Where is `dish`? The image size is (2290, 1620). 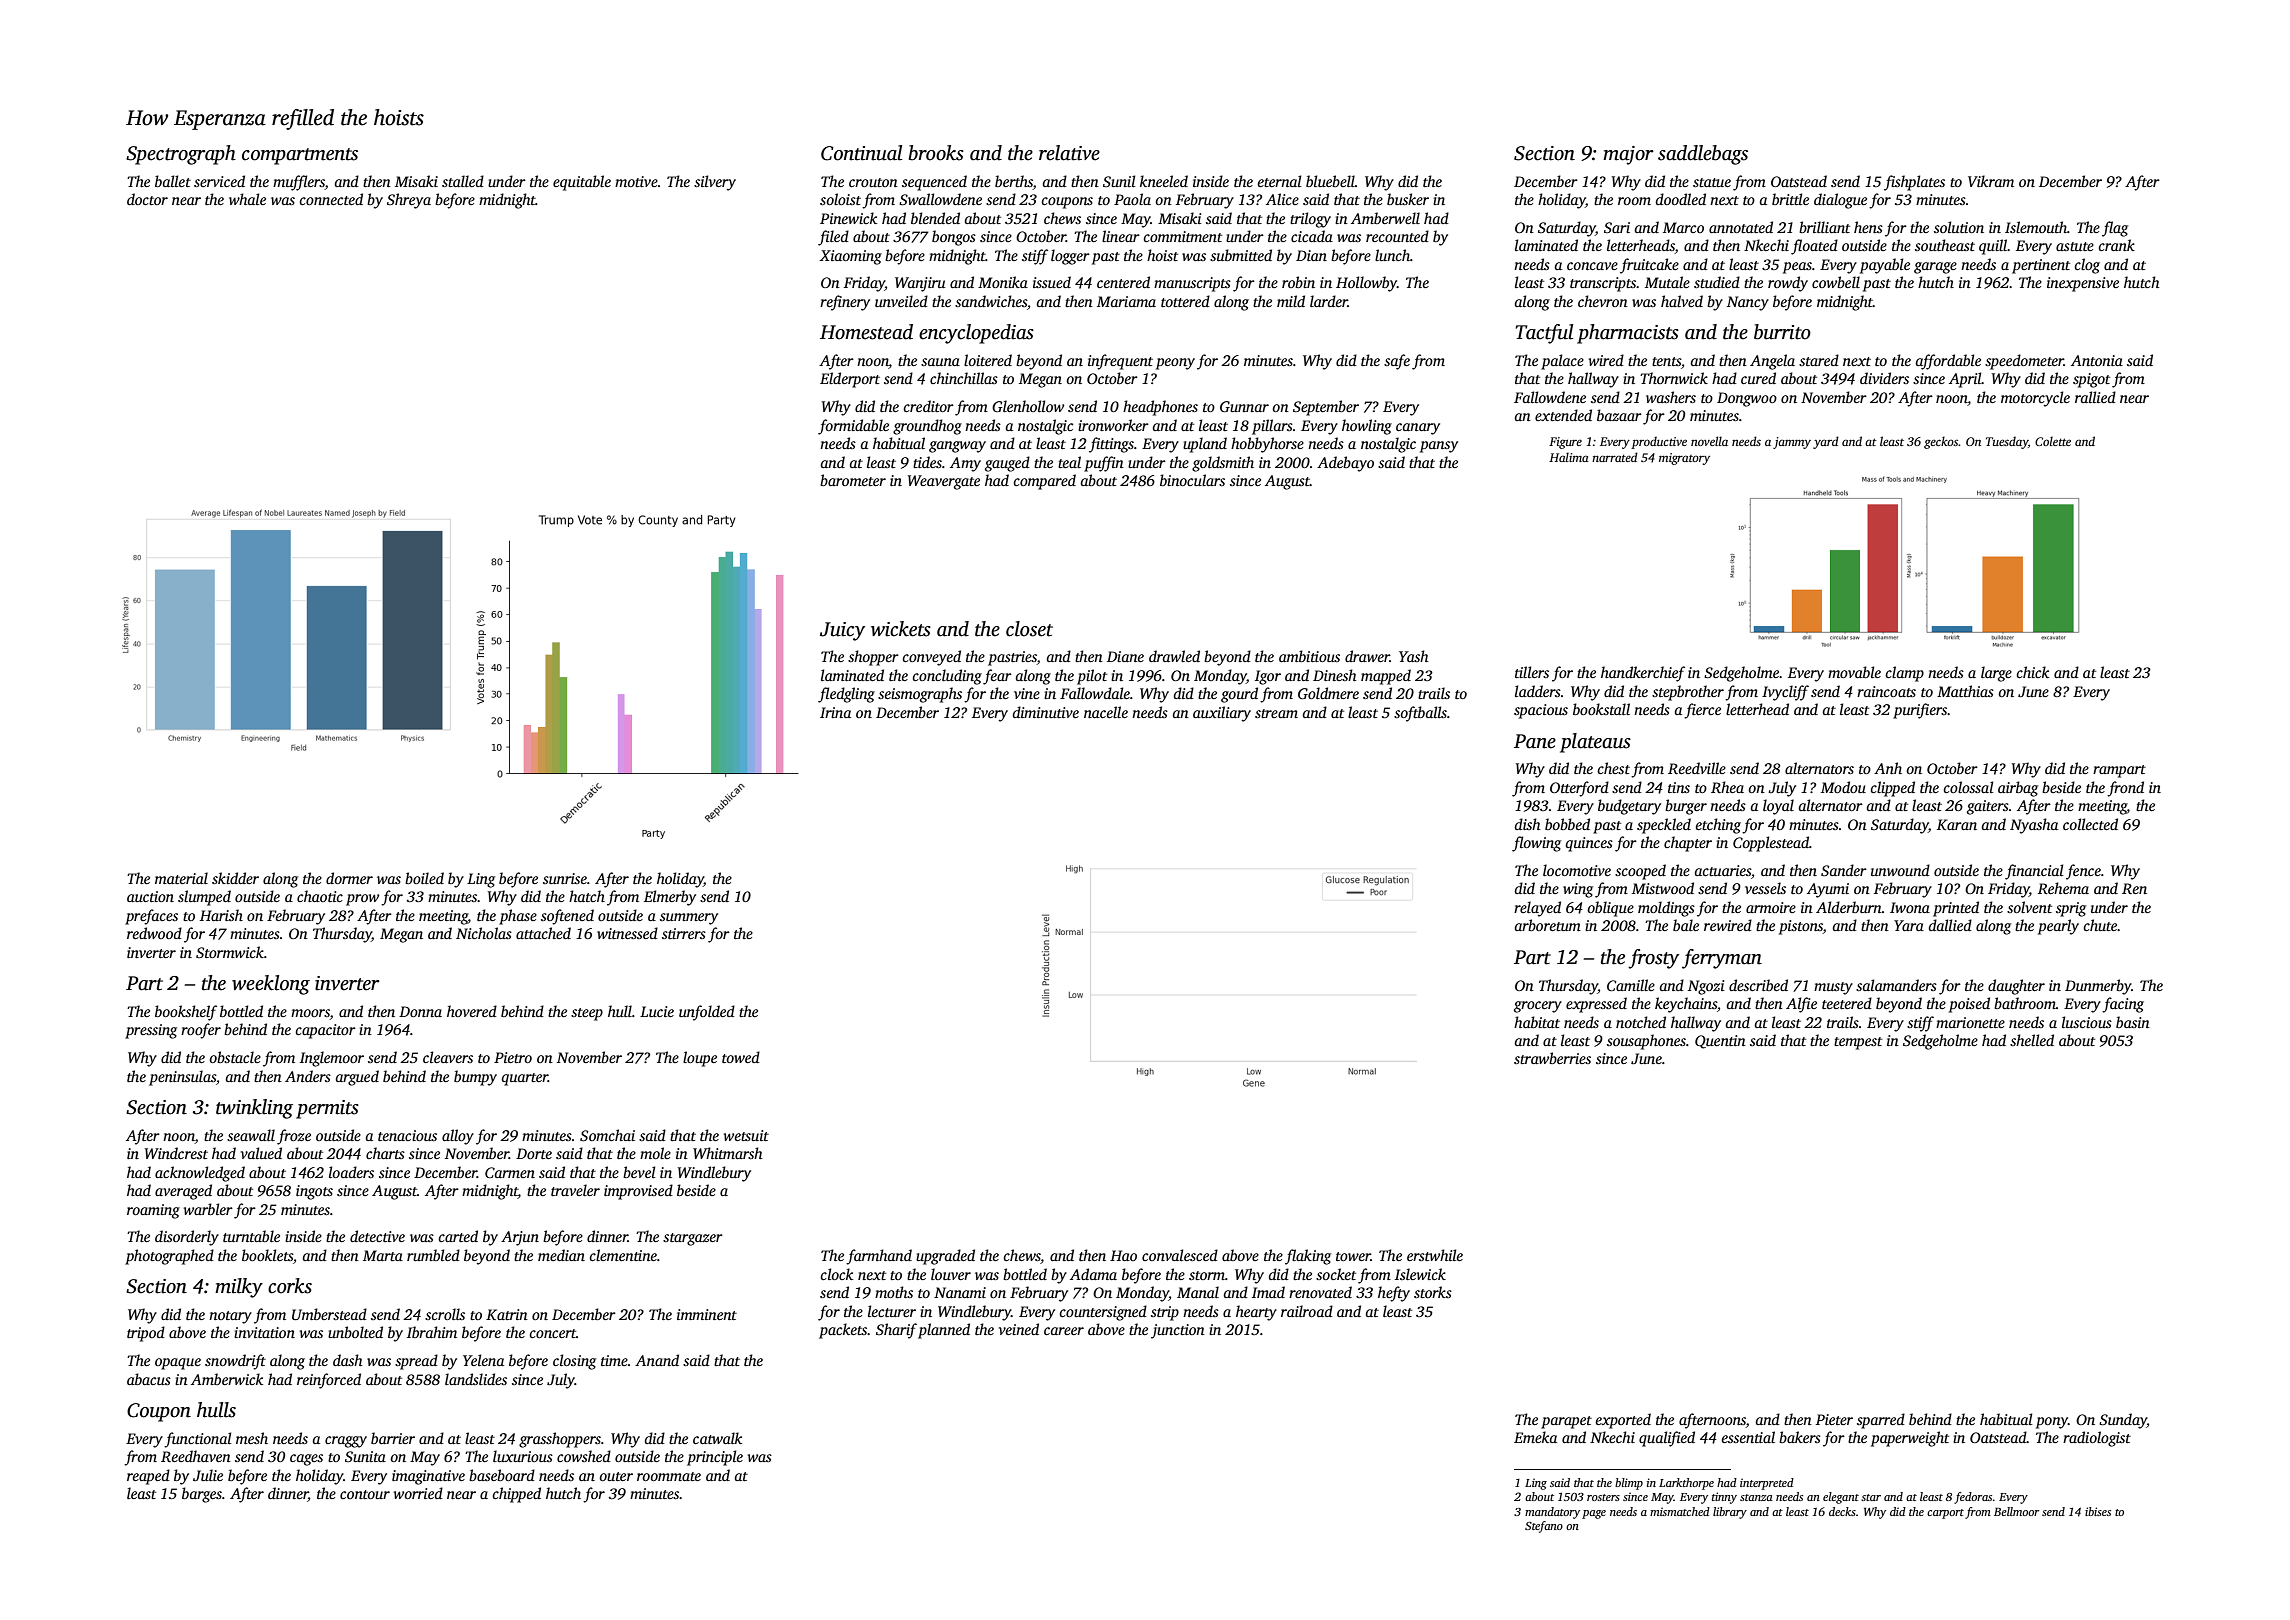
dish is located at coordinates (1527, 824).
